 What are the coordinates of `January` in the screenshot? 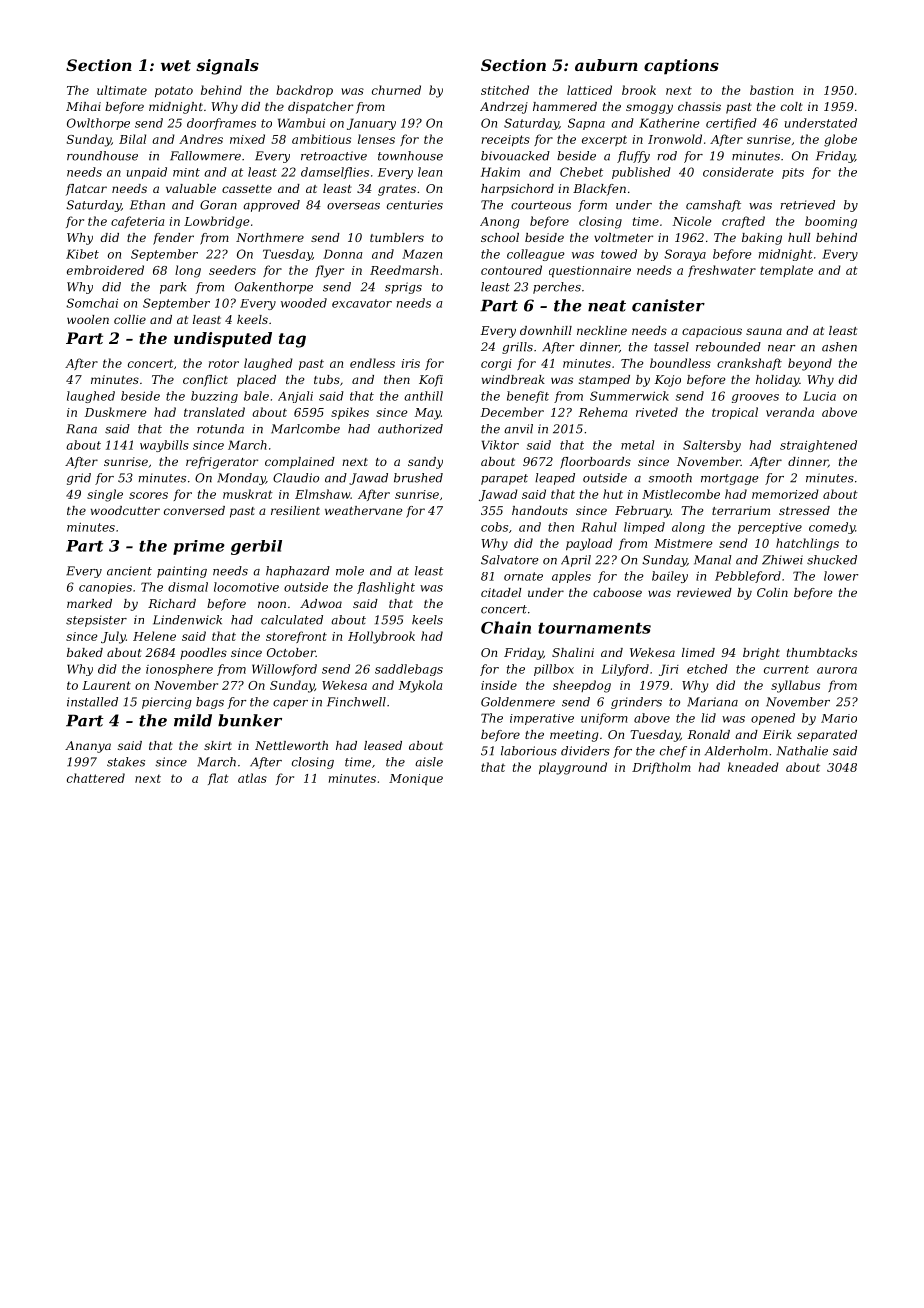 It's located at (371, 124).
